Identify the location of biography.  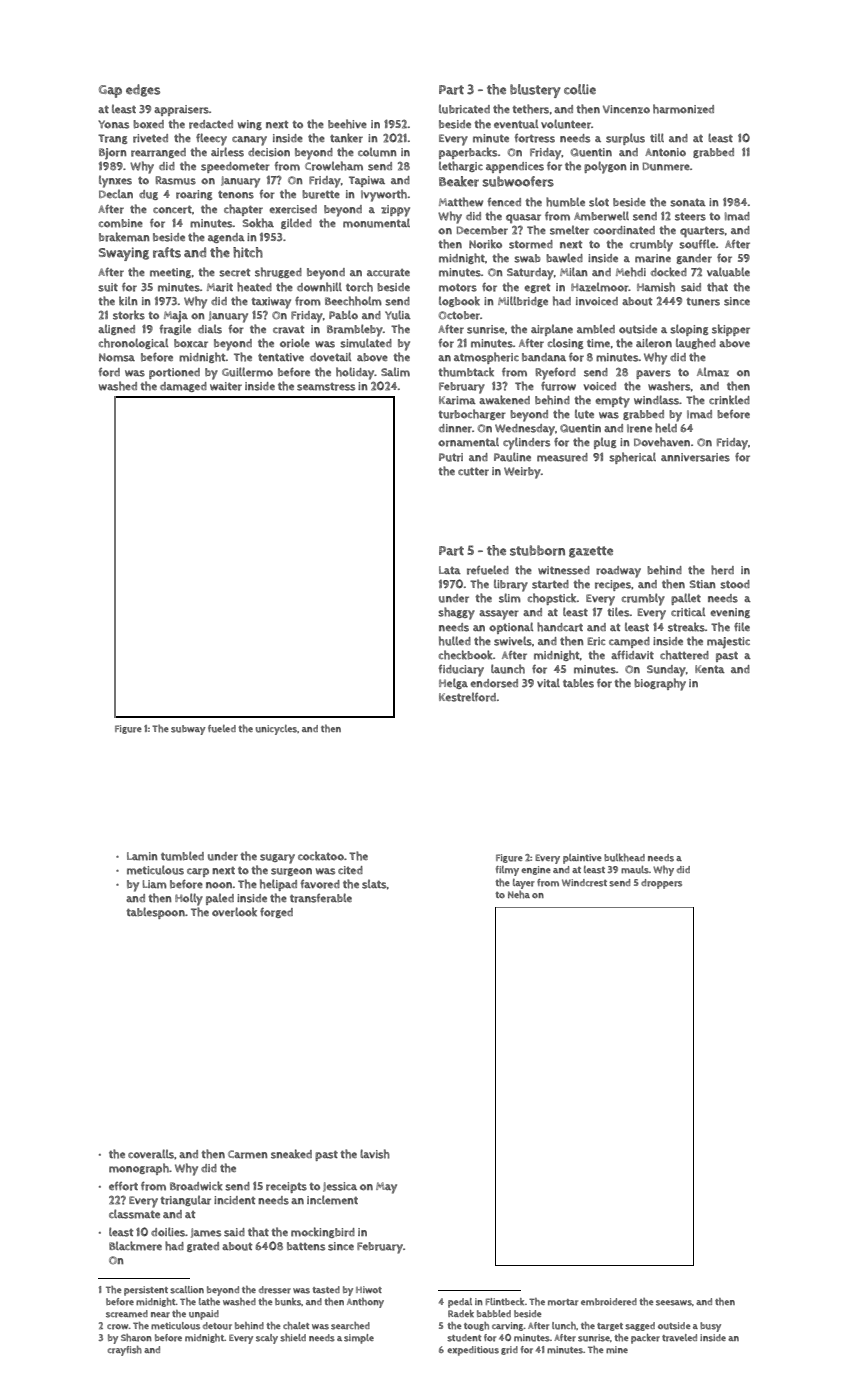
(660, 684).
